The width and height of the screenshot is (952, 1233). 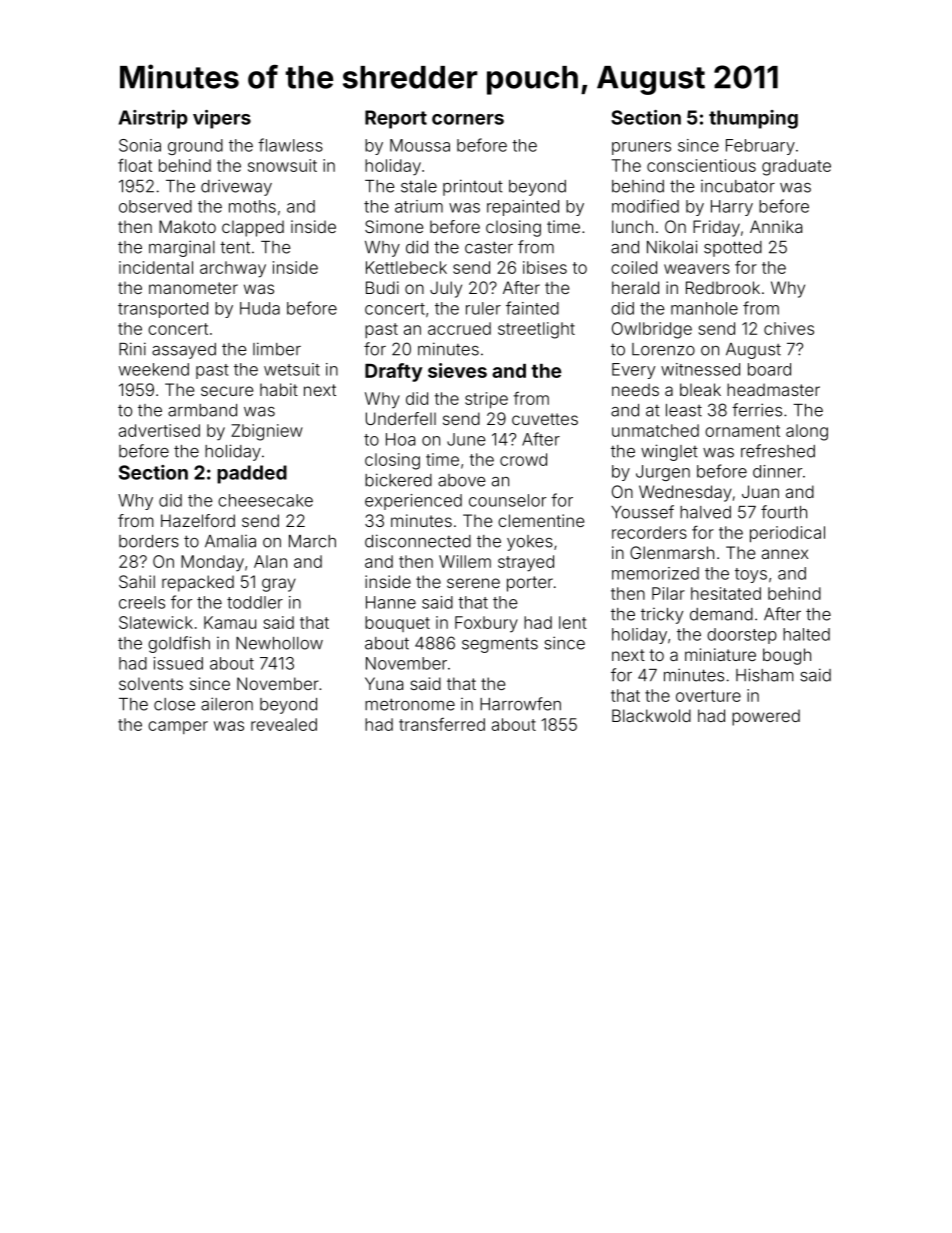 What do you see at coordinates (419, 206) in the screenshot?
I see `atrium` at bounding box center [419, 206].
